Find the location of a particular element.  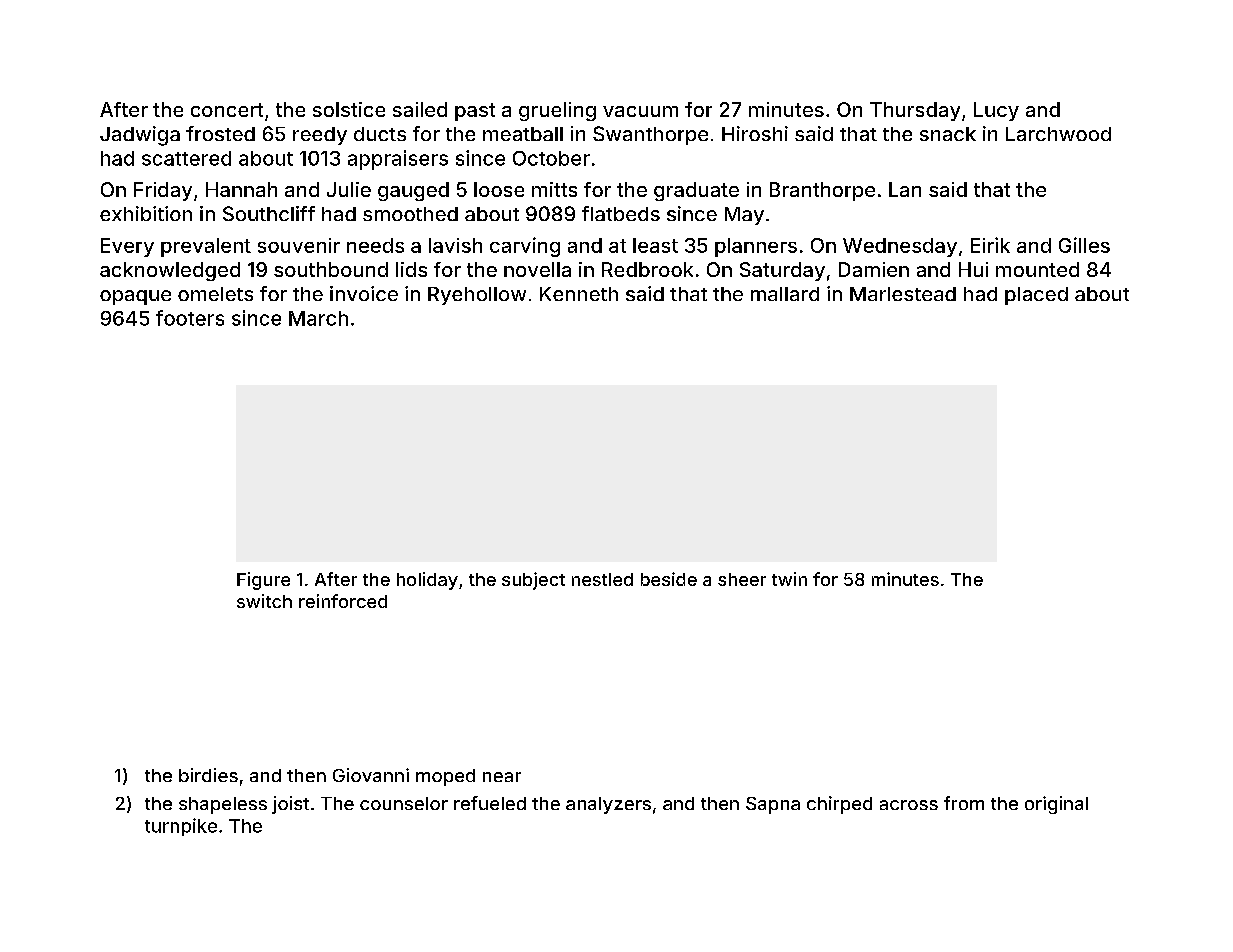

placed is located at coordinates (1036, 296).
